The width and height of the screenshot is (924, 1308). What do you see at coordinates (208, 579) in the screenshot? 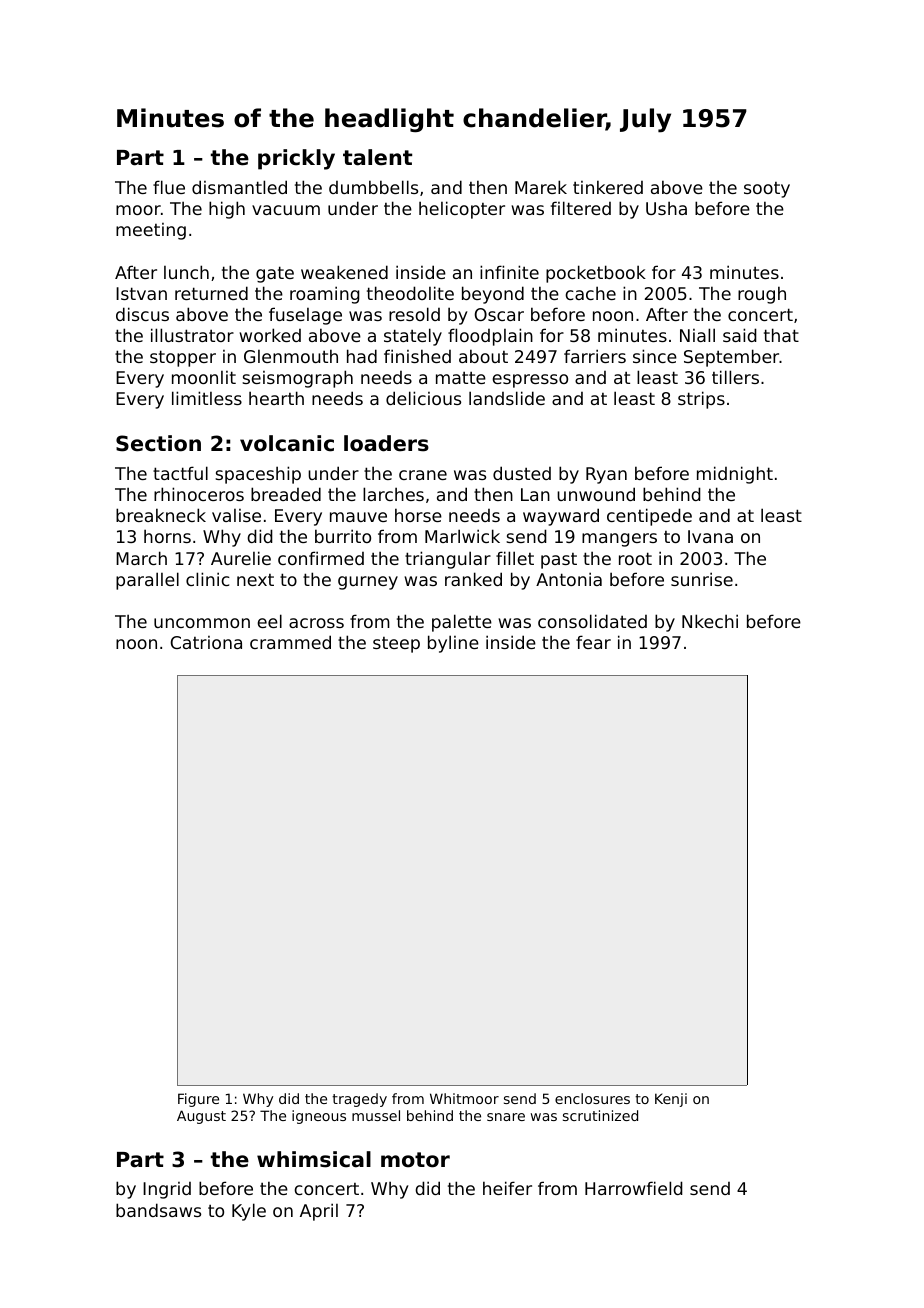
I see `clinic` at bounding box center [208, 579].
